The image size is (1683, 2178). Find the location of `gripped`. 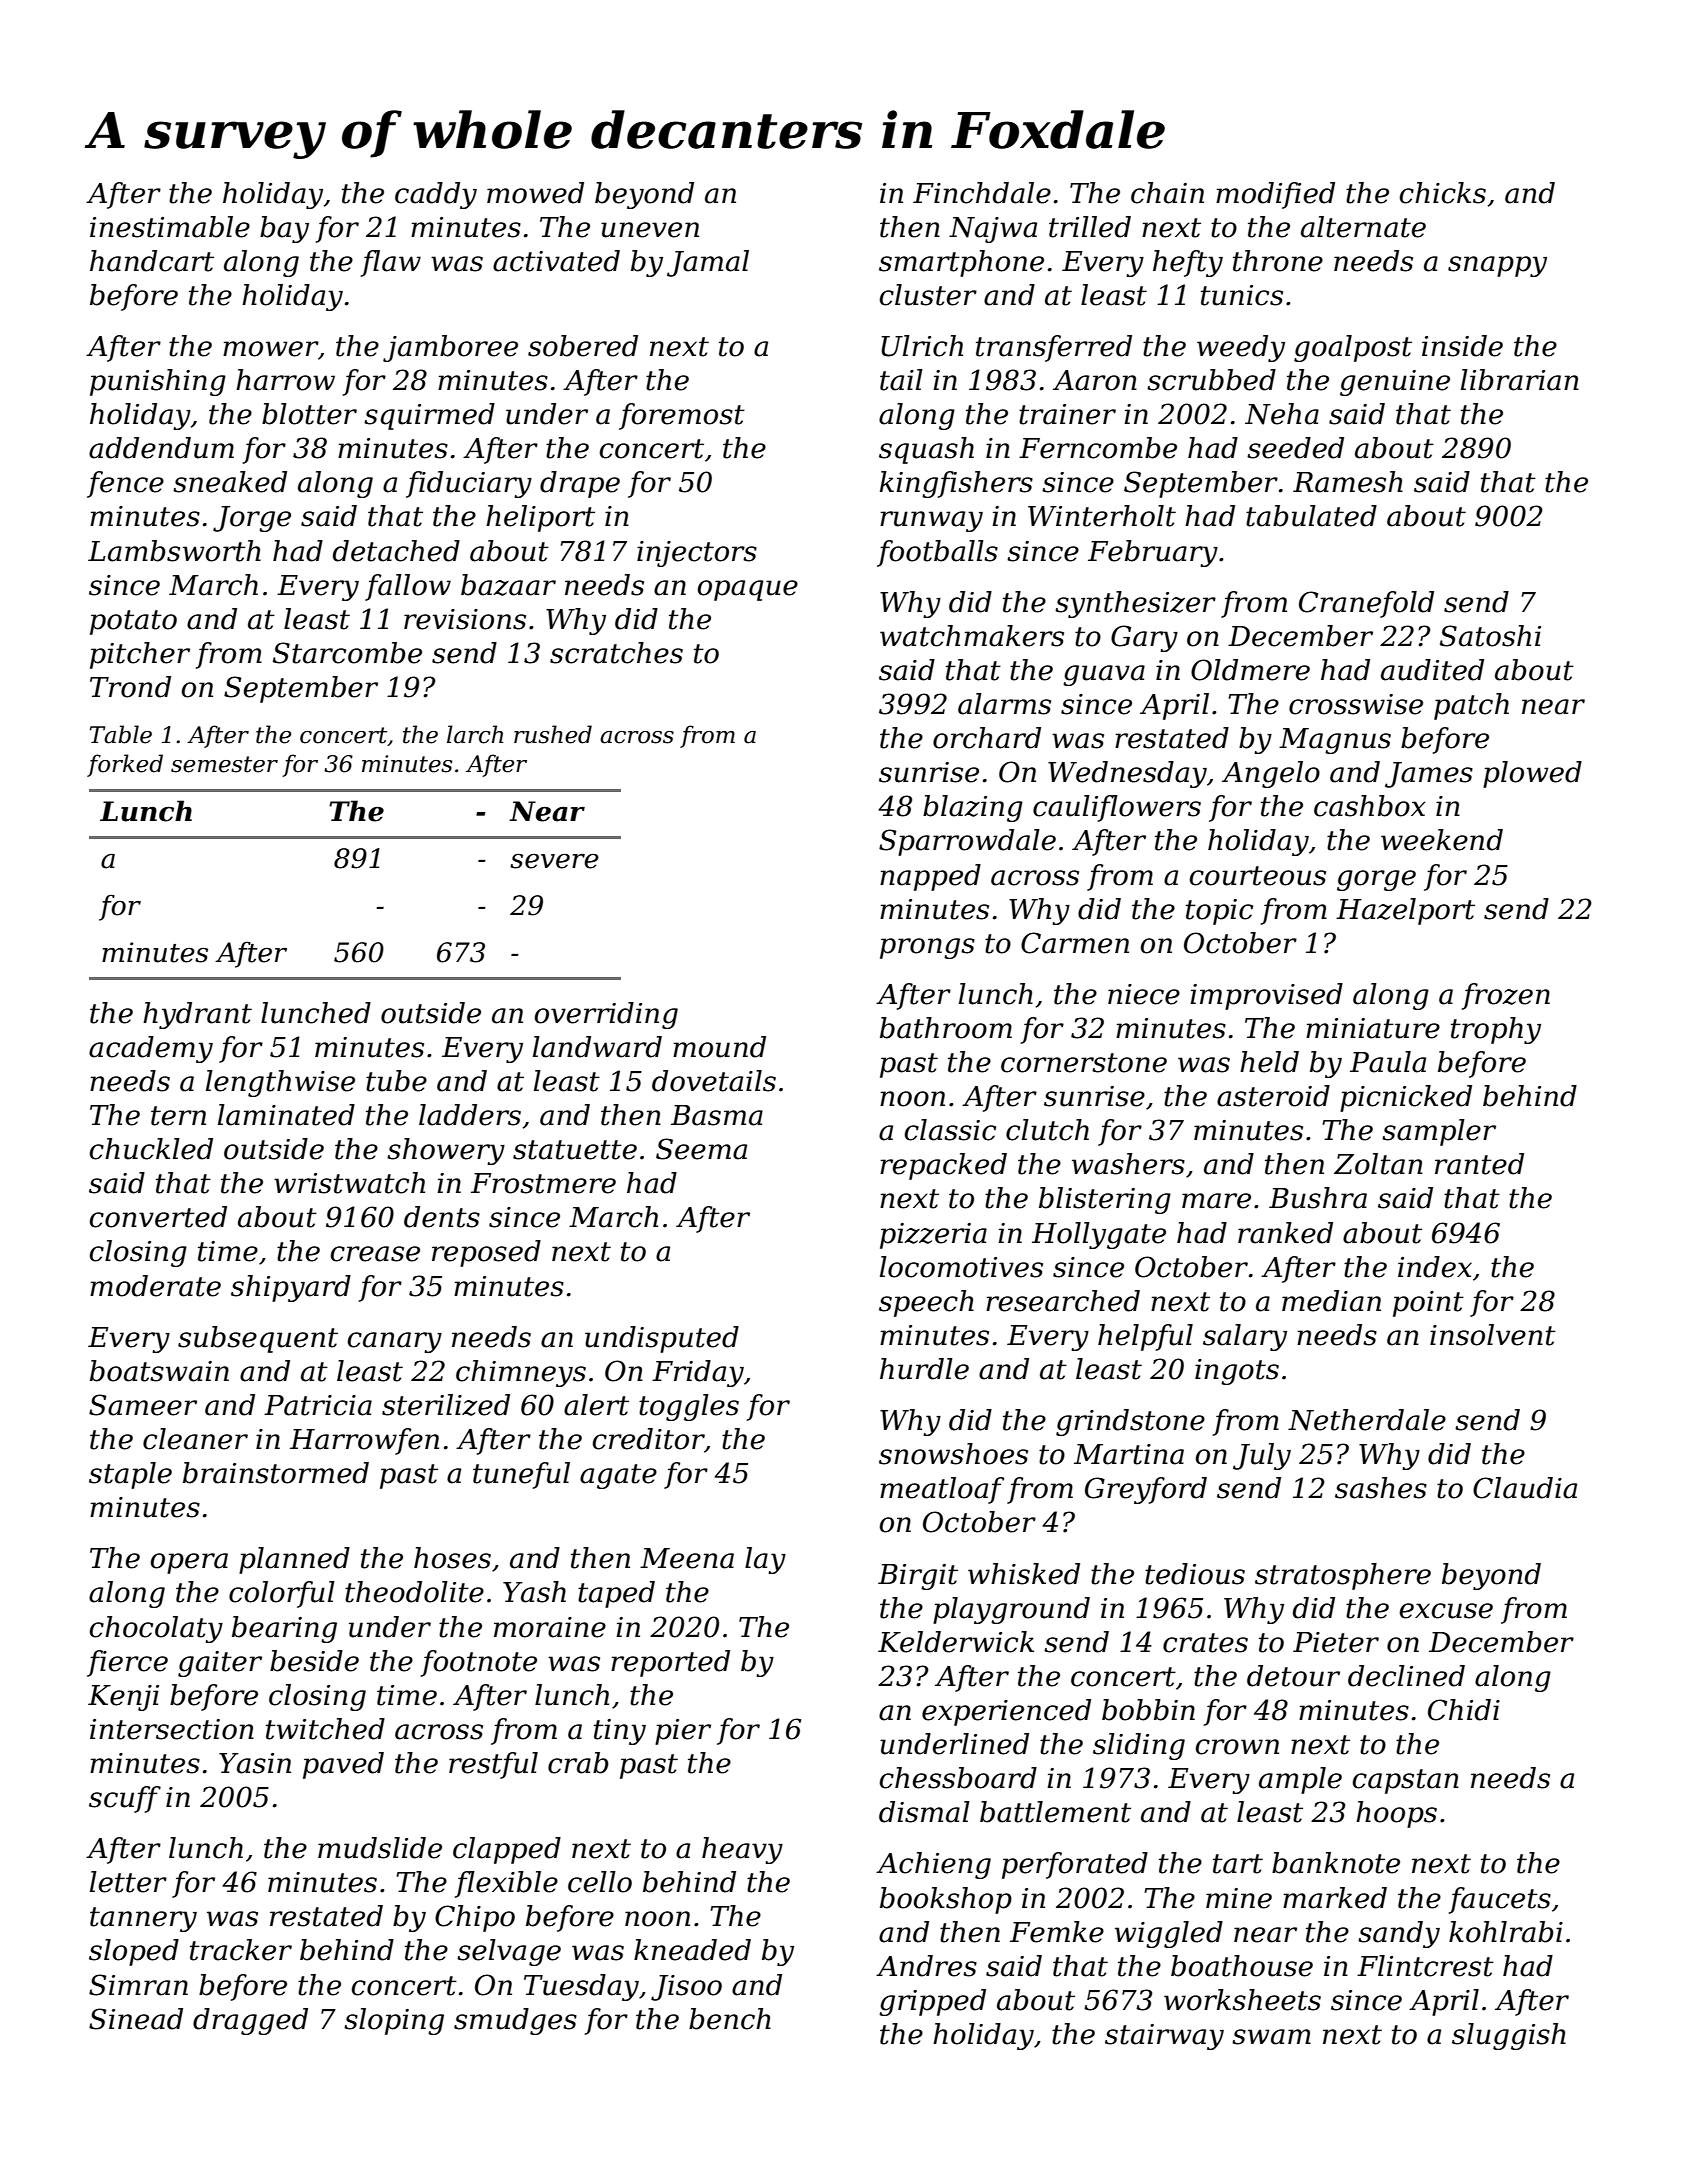

gripped is located at coordinates (932, 2002).
